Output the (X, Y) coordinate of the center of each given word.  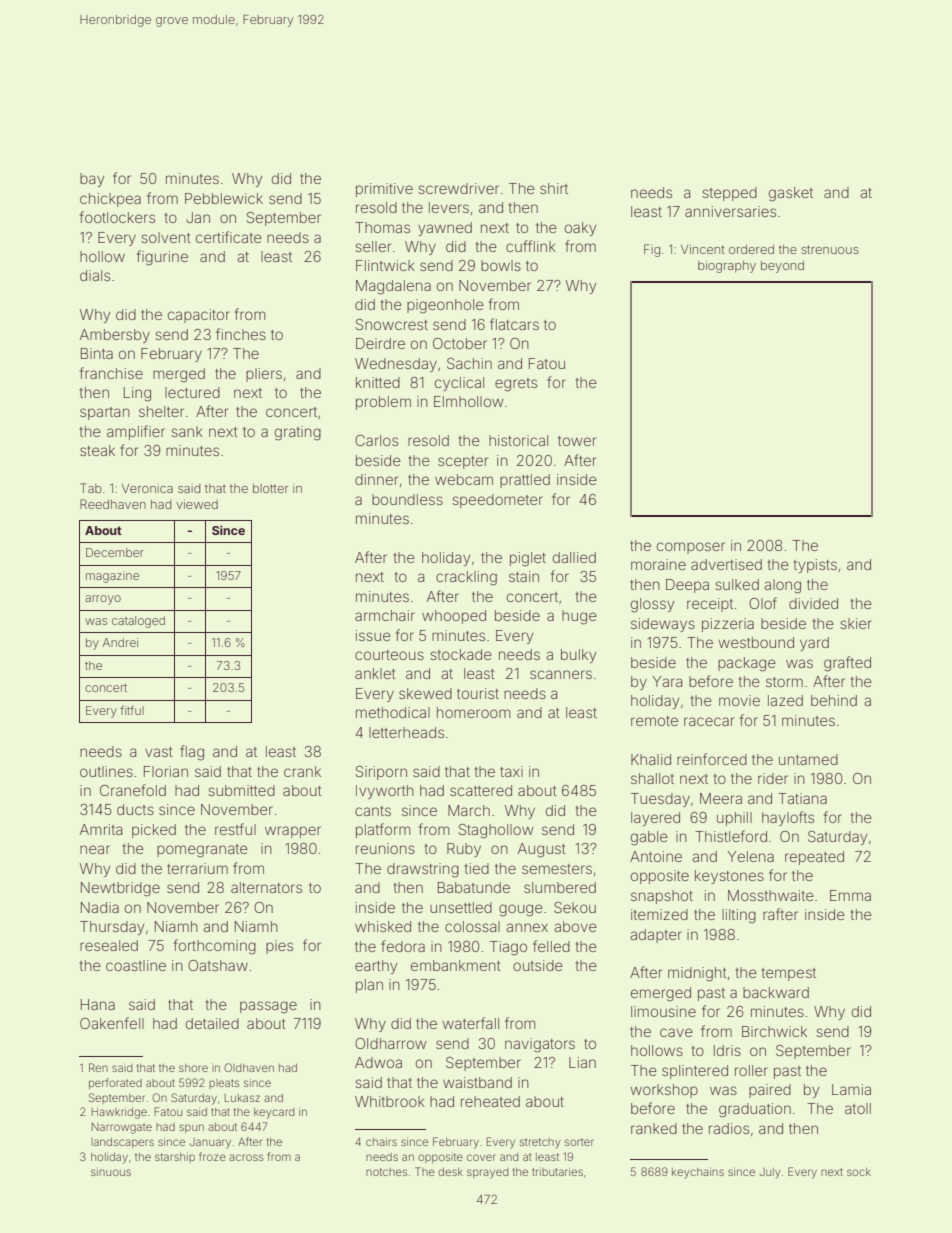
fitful (132, 710)
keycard (274, 1113)
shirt (554, 188)
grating (298, 433)
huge (579, 617)
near (95, 849)
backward (776, 992)
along (782, 586)
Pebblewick (224, 198)
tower (577, 441)
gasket (791, 194)
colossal (472, 926)
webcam (464, 479)
